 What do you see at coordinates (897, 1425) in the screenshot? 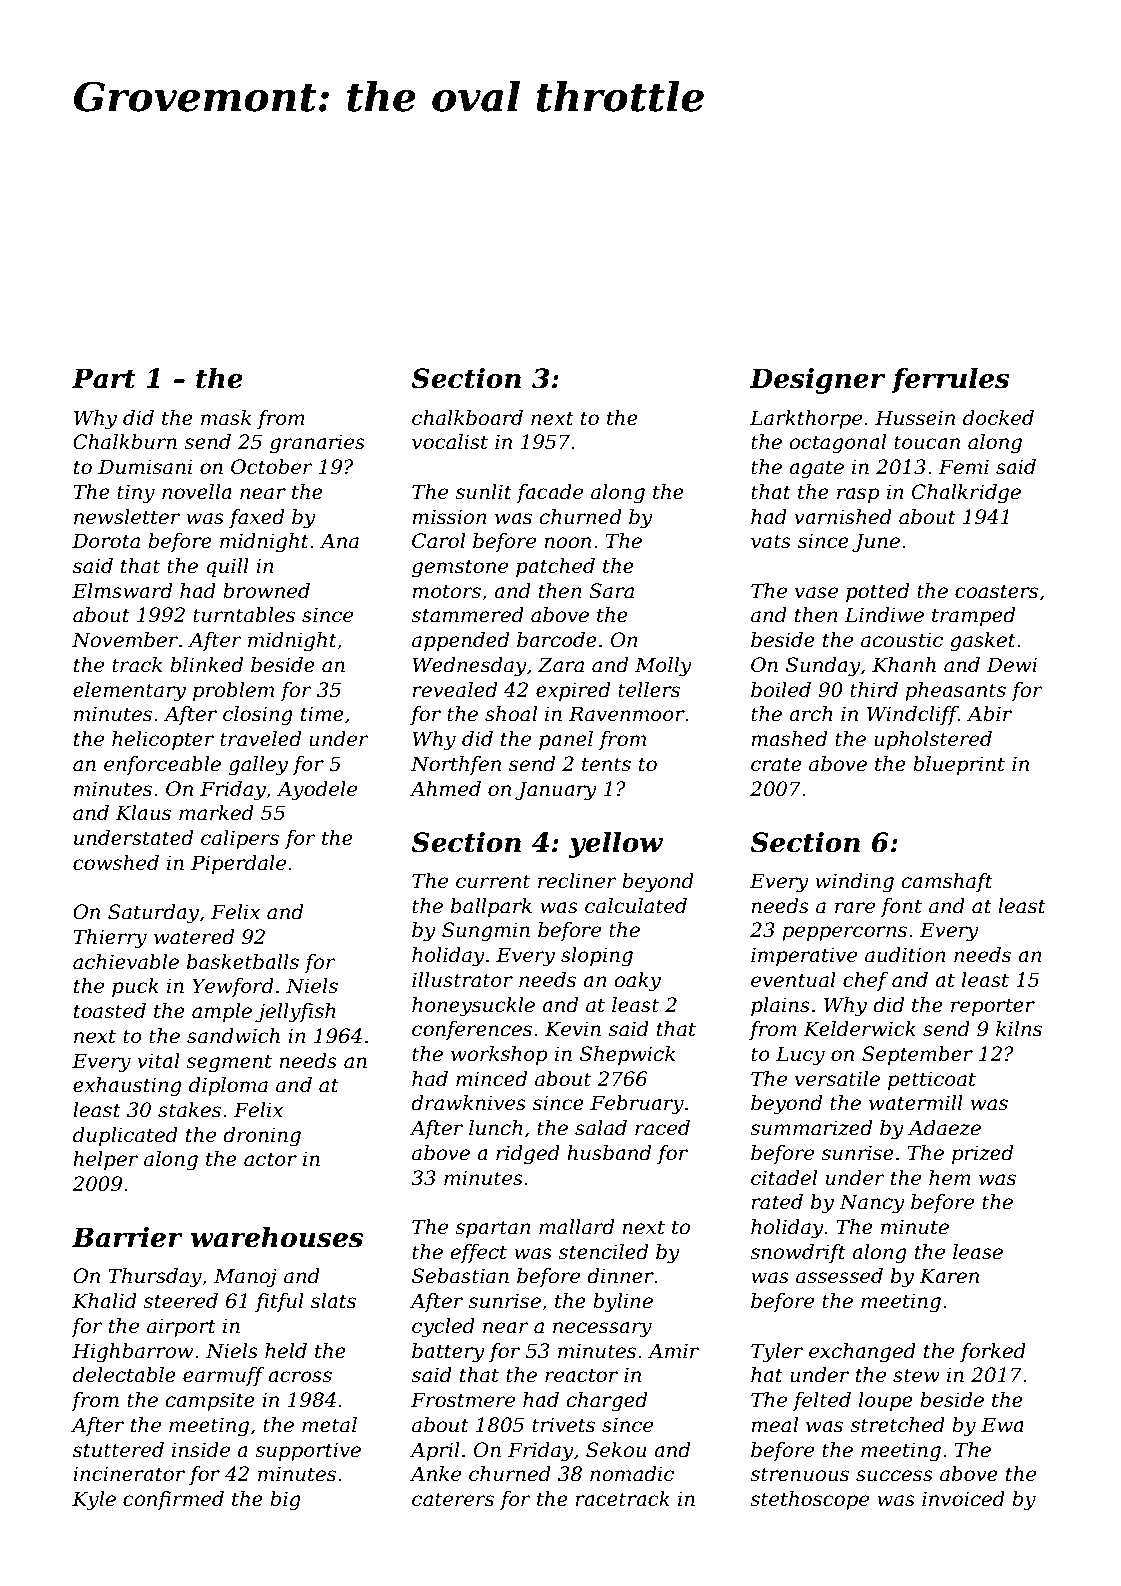
I see `stretched` at bounding box center [897, 1425].
